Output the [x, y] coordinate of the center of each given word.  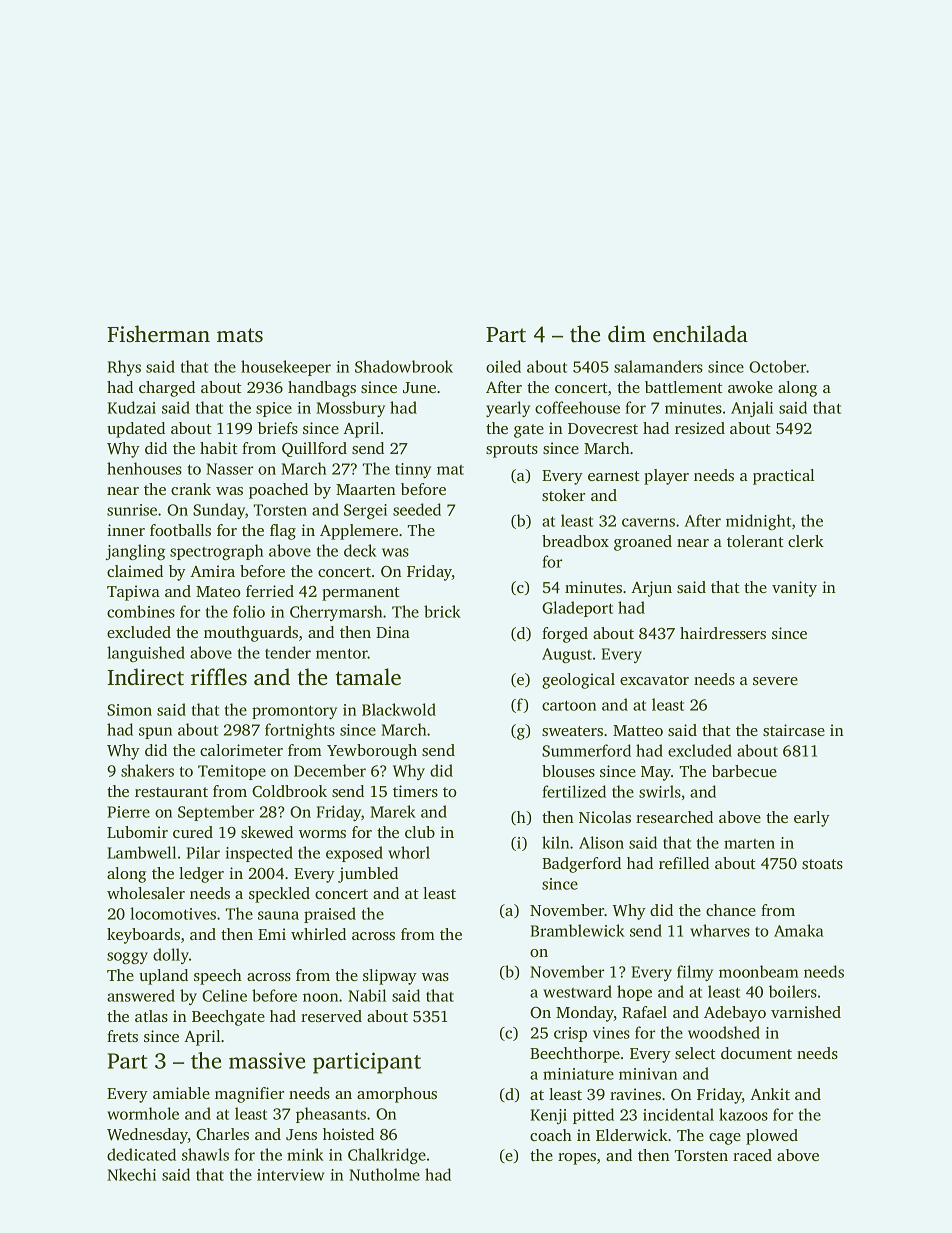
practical [784, 477]
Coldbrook [289, 791]
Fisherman [158, 334]
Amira [212, 571]
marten [749, 844]
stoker [563, 495]
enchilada [700, 334]
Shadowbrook [404, 366]
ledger [201, 875]
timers [415, 791]
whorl [409, 852]
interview [290, 1175]
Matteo [638, 730]
